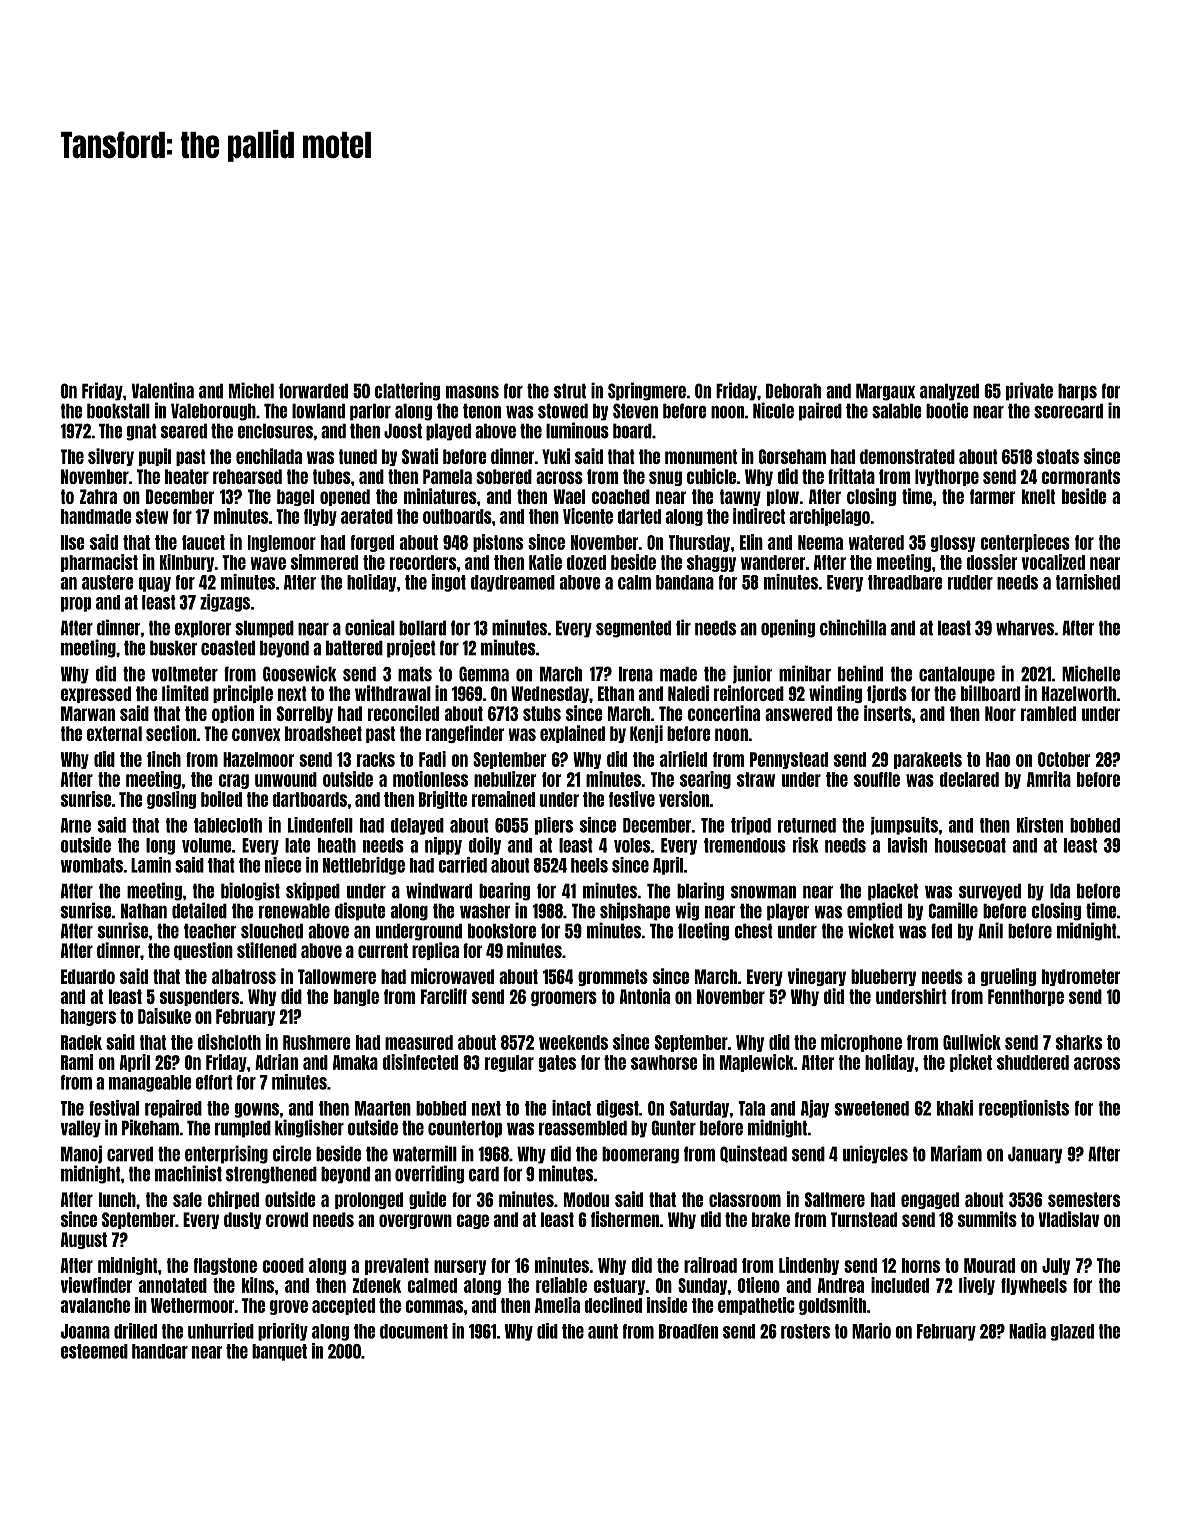 This image has height=1528, width=1181. Describe the element at coordinates (992, 496) in the image. I see `farmer` at that location.
